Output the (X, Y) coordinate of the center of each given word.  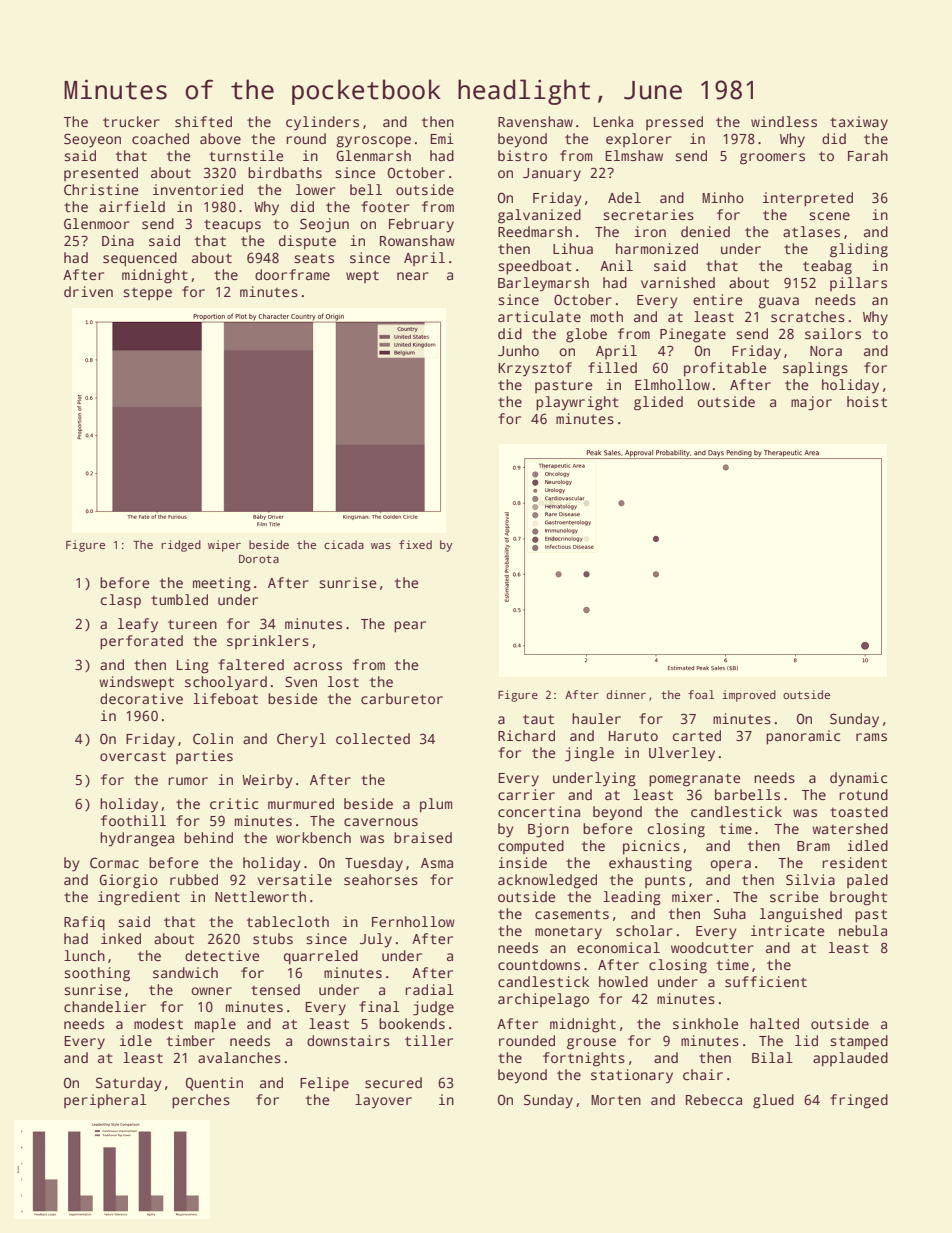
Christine (101, 189)
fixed (415, 544)
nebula (863, 930)
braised (423, 837)
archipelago (543, 1000)
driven (88, 291)
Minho (723, 197)
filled (612, 367)
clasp (121, 601)
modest (158, 1023)
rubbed (194, 879)
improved (749, 696)
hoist (867, 401)
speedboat (535, 267)
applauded (850, 1059)
